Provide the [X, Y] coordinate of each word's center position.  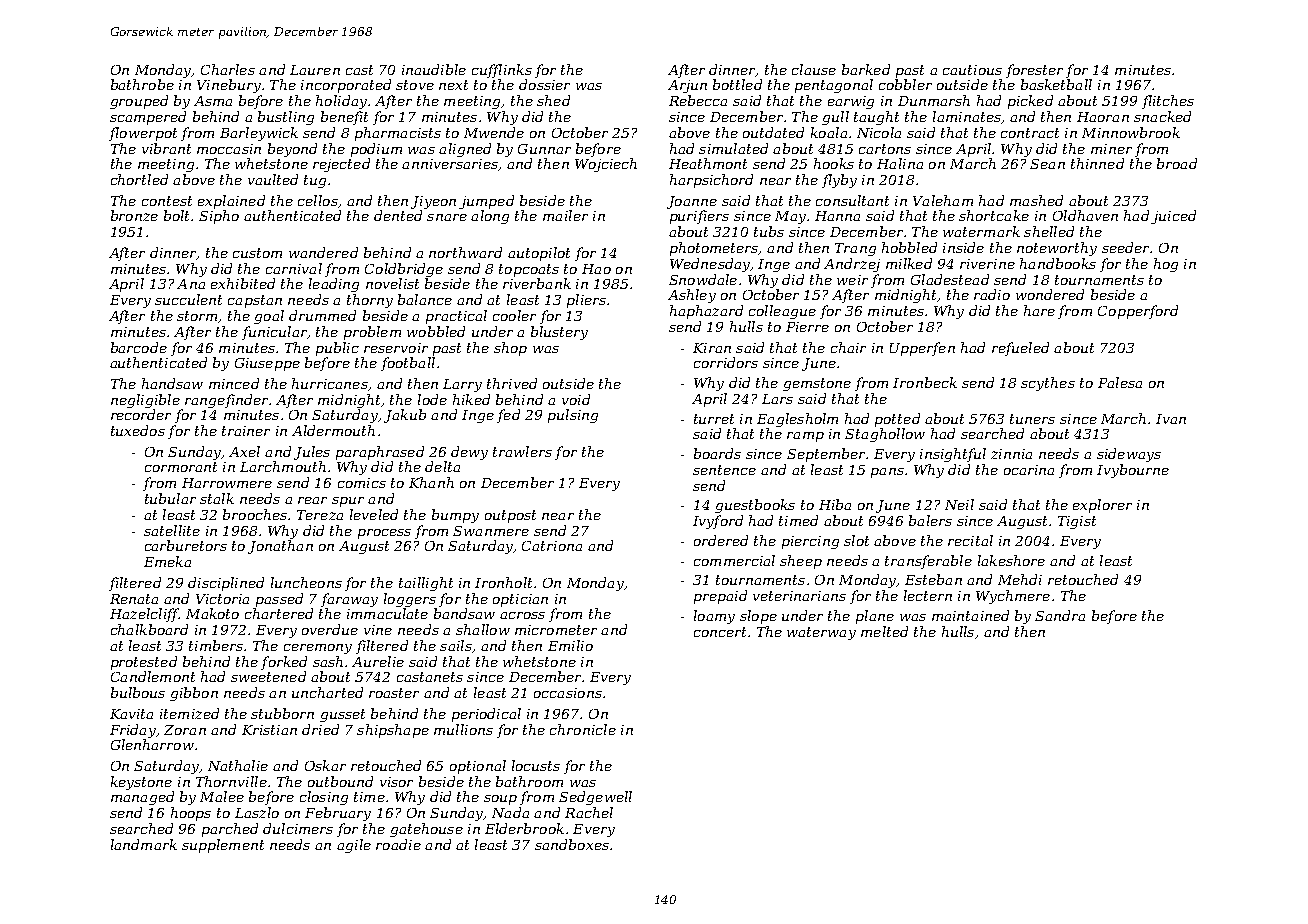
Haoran [1103, 117]
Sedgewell [595, 798]
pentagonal [834, 86]
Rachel [589, 812]
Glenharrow [152, 744]
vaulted [273, 179]
